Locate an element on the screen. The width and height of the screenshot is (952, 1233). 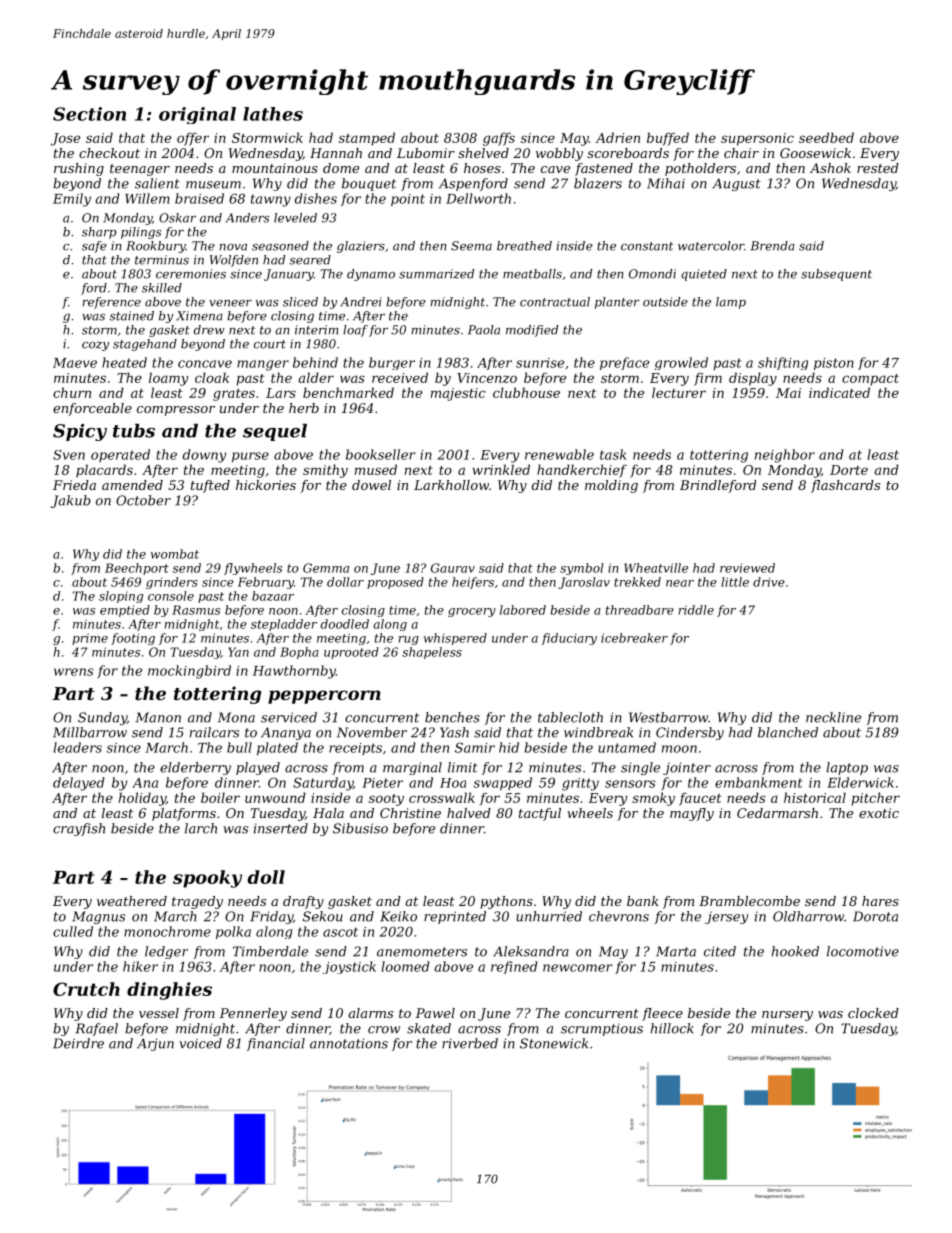
culled is located at coordinates (73, 931).
